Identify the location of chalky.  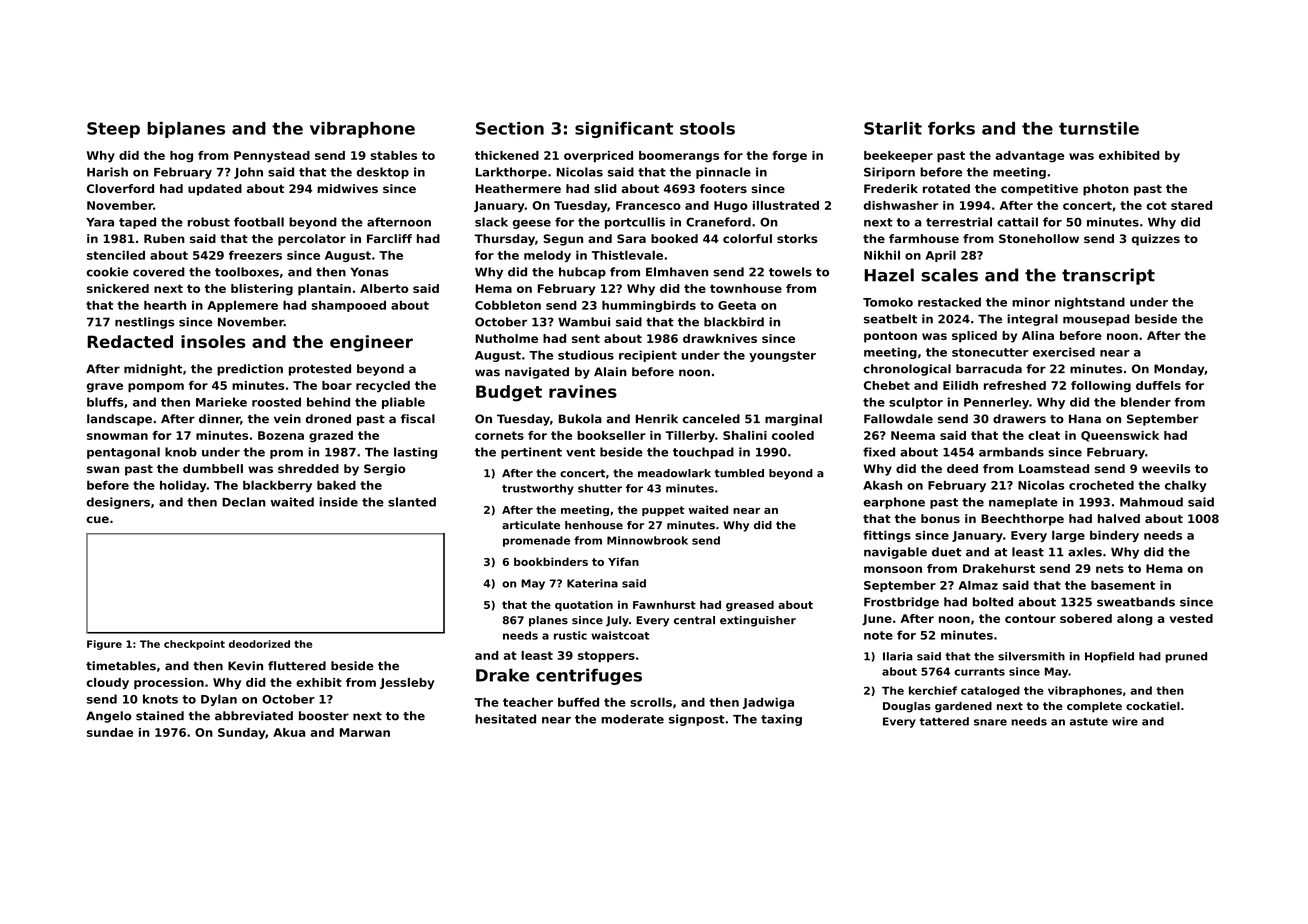
(1186, 486).
